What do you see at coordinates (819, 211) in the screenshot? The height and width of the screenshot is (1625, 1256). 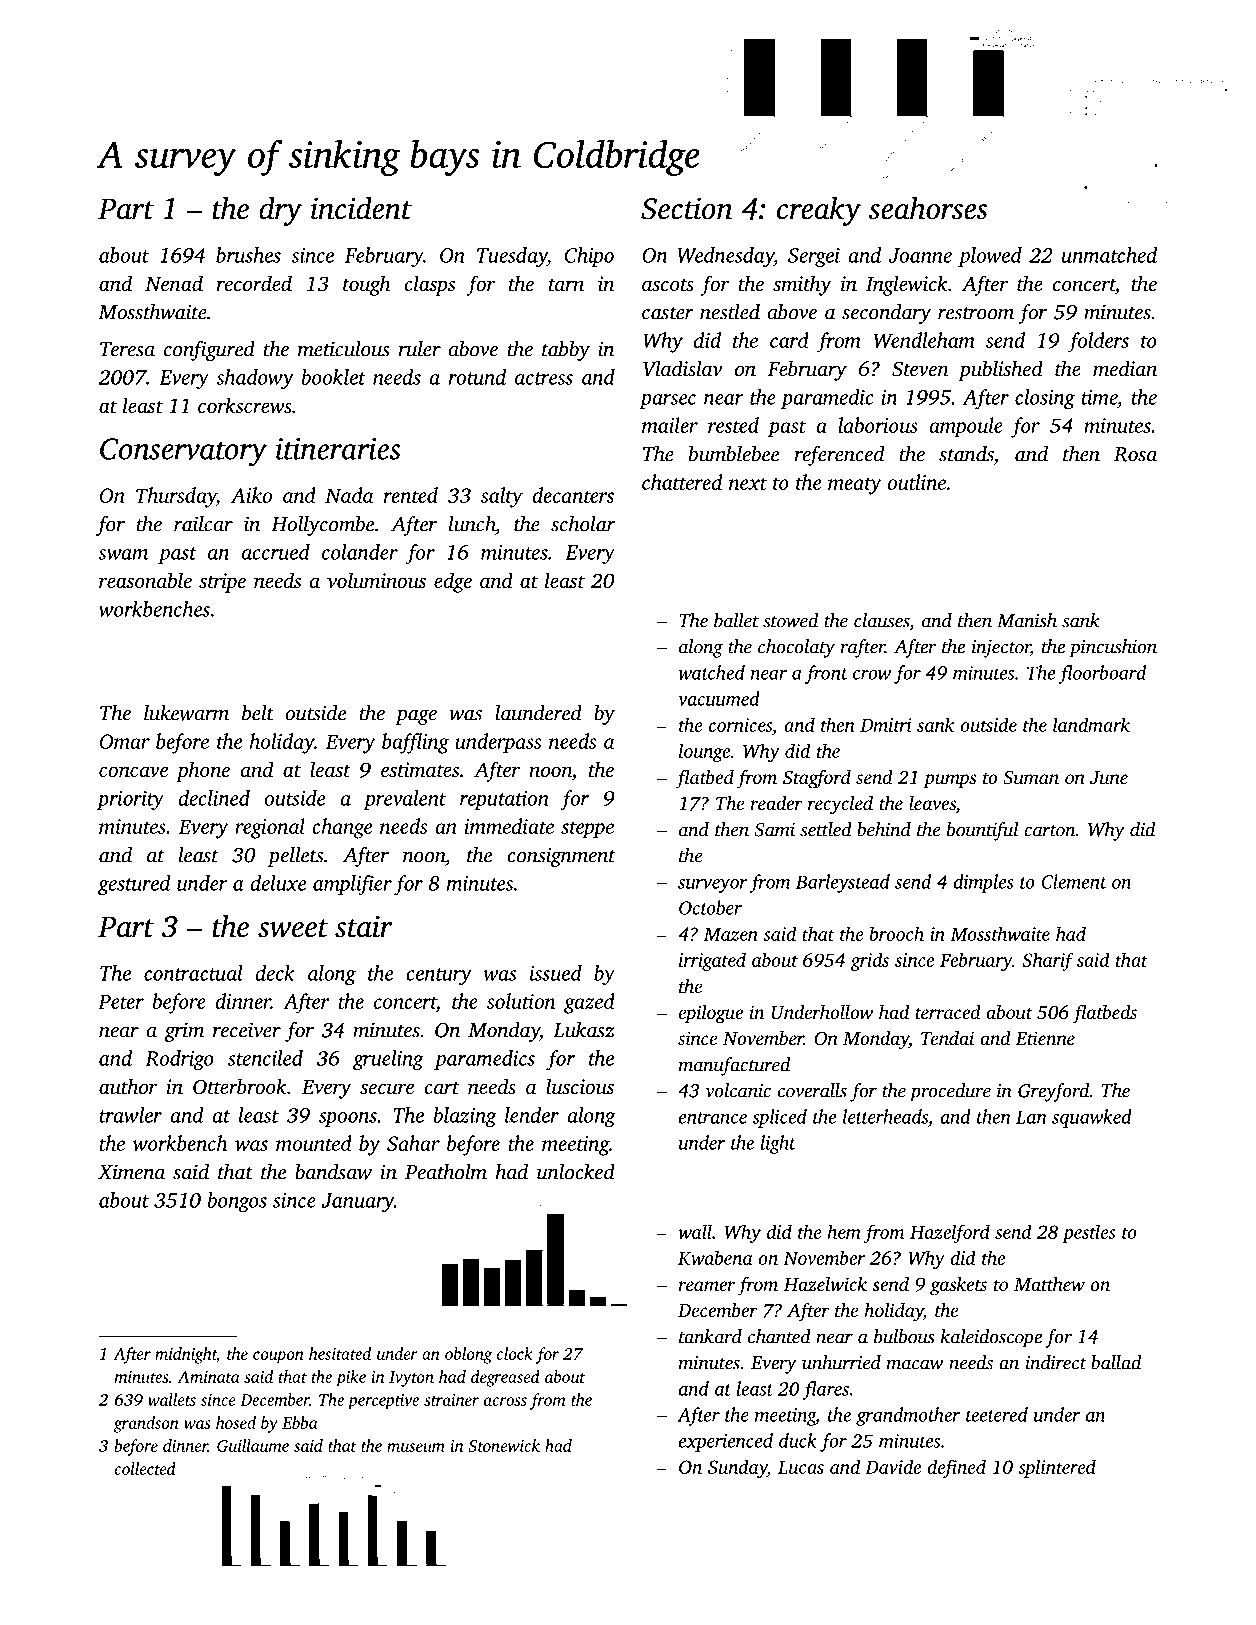 I see `creaky` at bounding box center [819, 211].
